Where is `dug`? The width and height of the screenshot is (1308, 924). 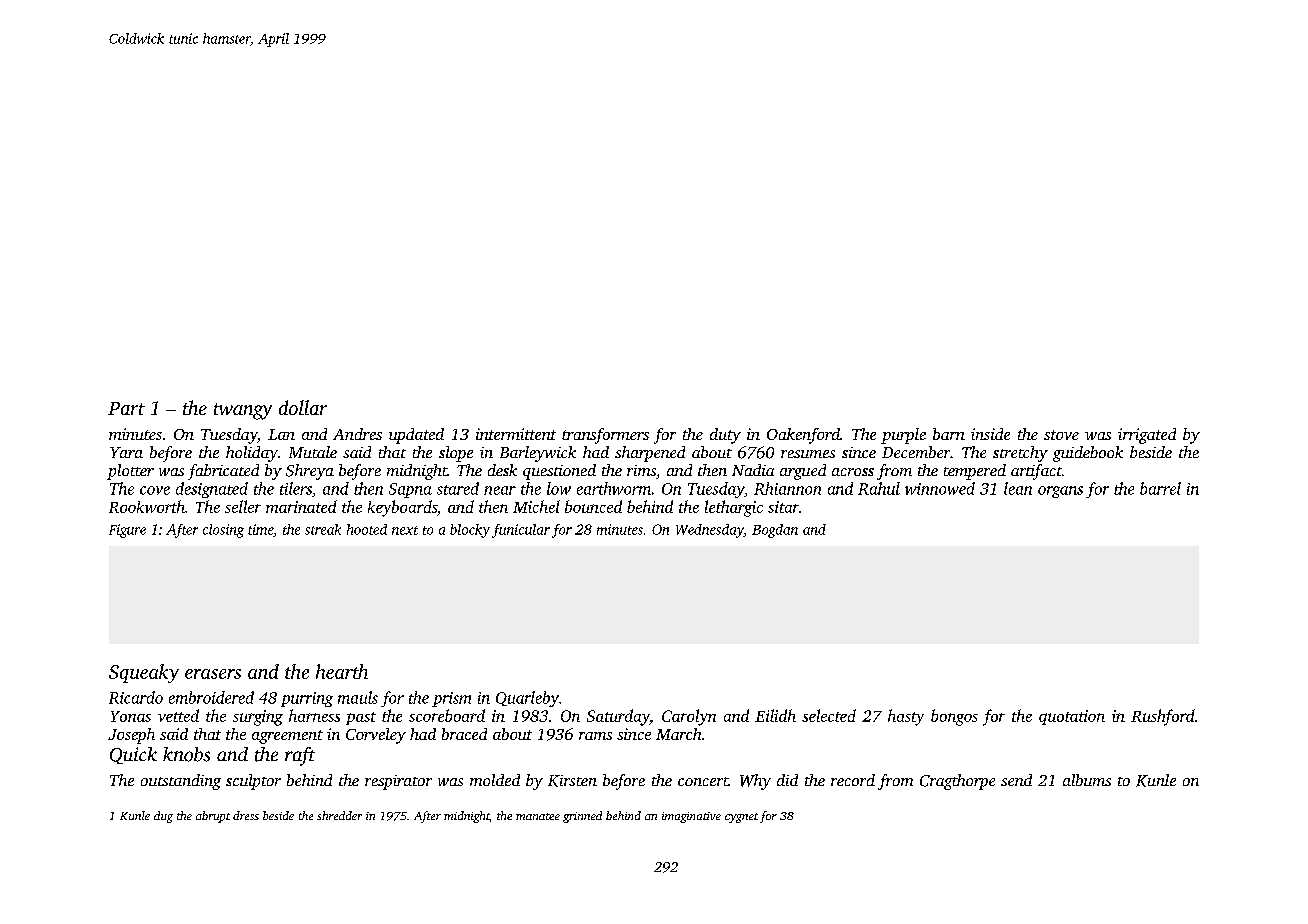 dug is located at coordinates (163, 817).
